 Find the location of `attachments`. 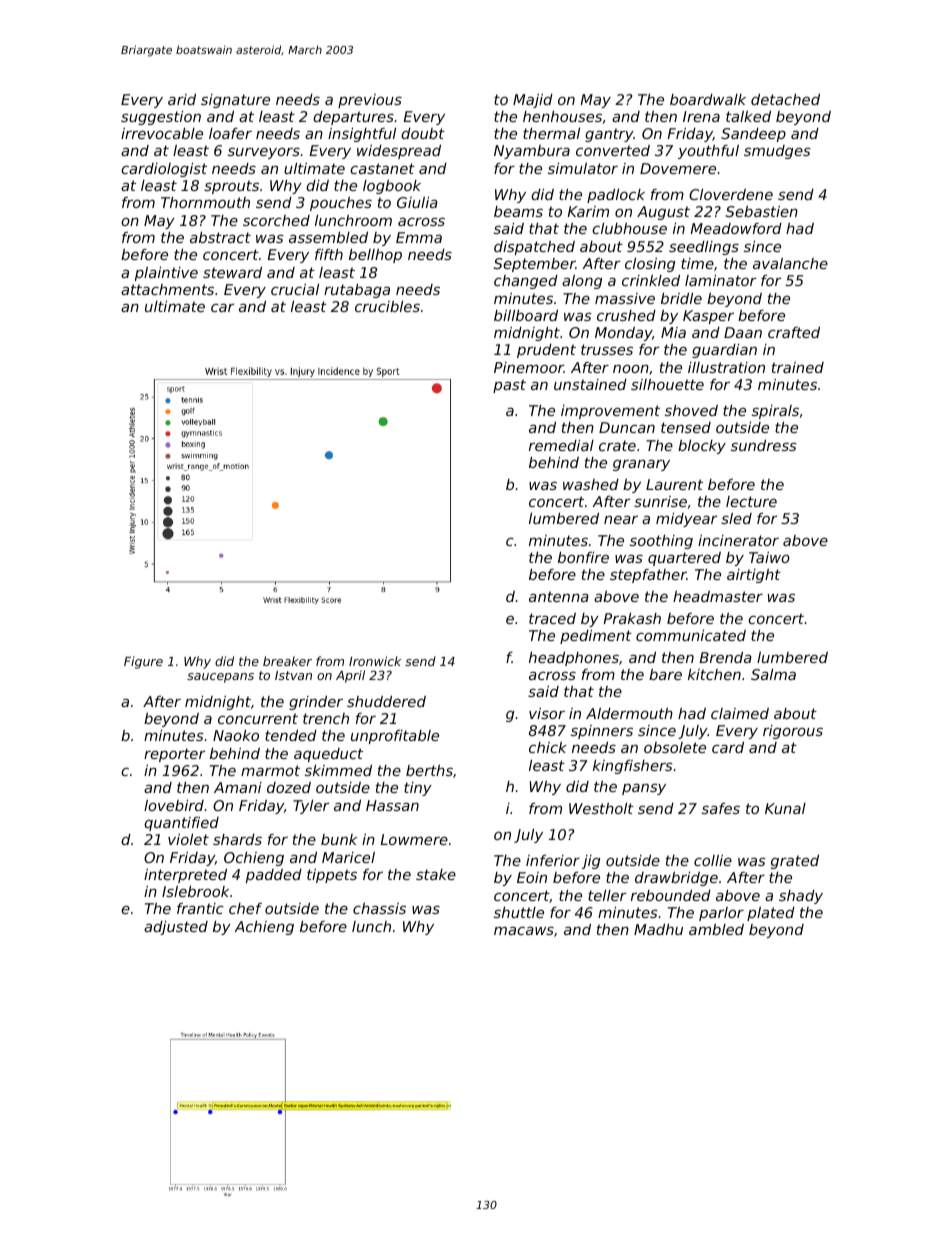

attachments is located at coordinates (167, 289).
